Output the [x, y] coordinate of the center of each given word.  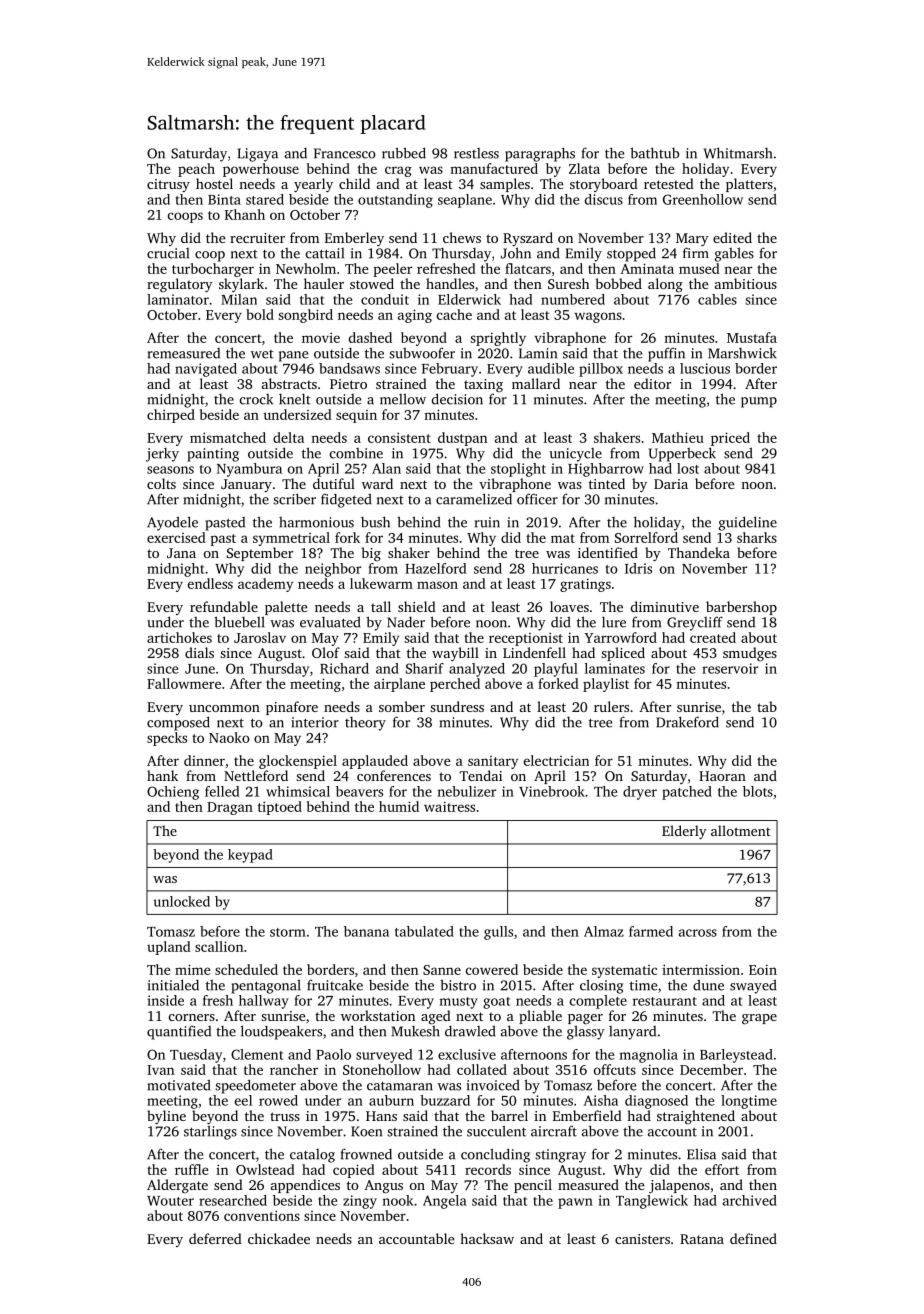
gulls [498, 933]
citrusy [168, 185]
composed [178, 723]
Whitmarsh [738, 153]
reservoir [730, 668]
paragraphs [540, 154]
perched [455, 685]
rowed [278, 1100]
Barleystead [736, 1056]
